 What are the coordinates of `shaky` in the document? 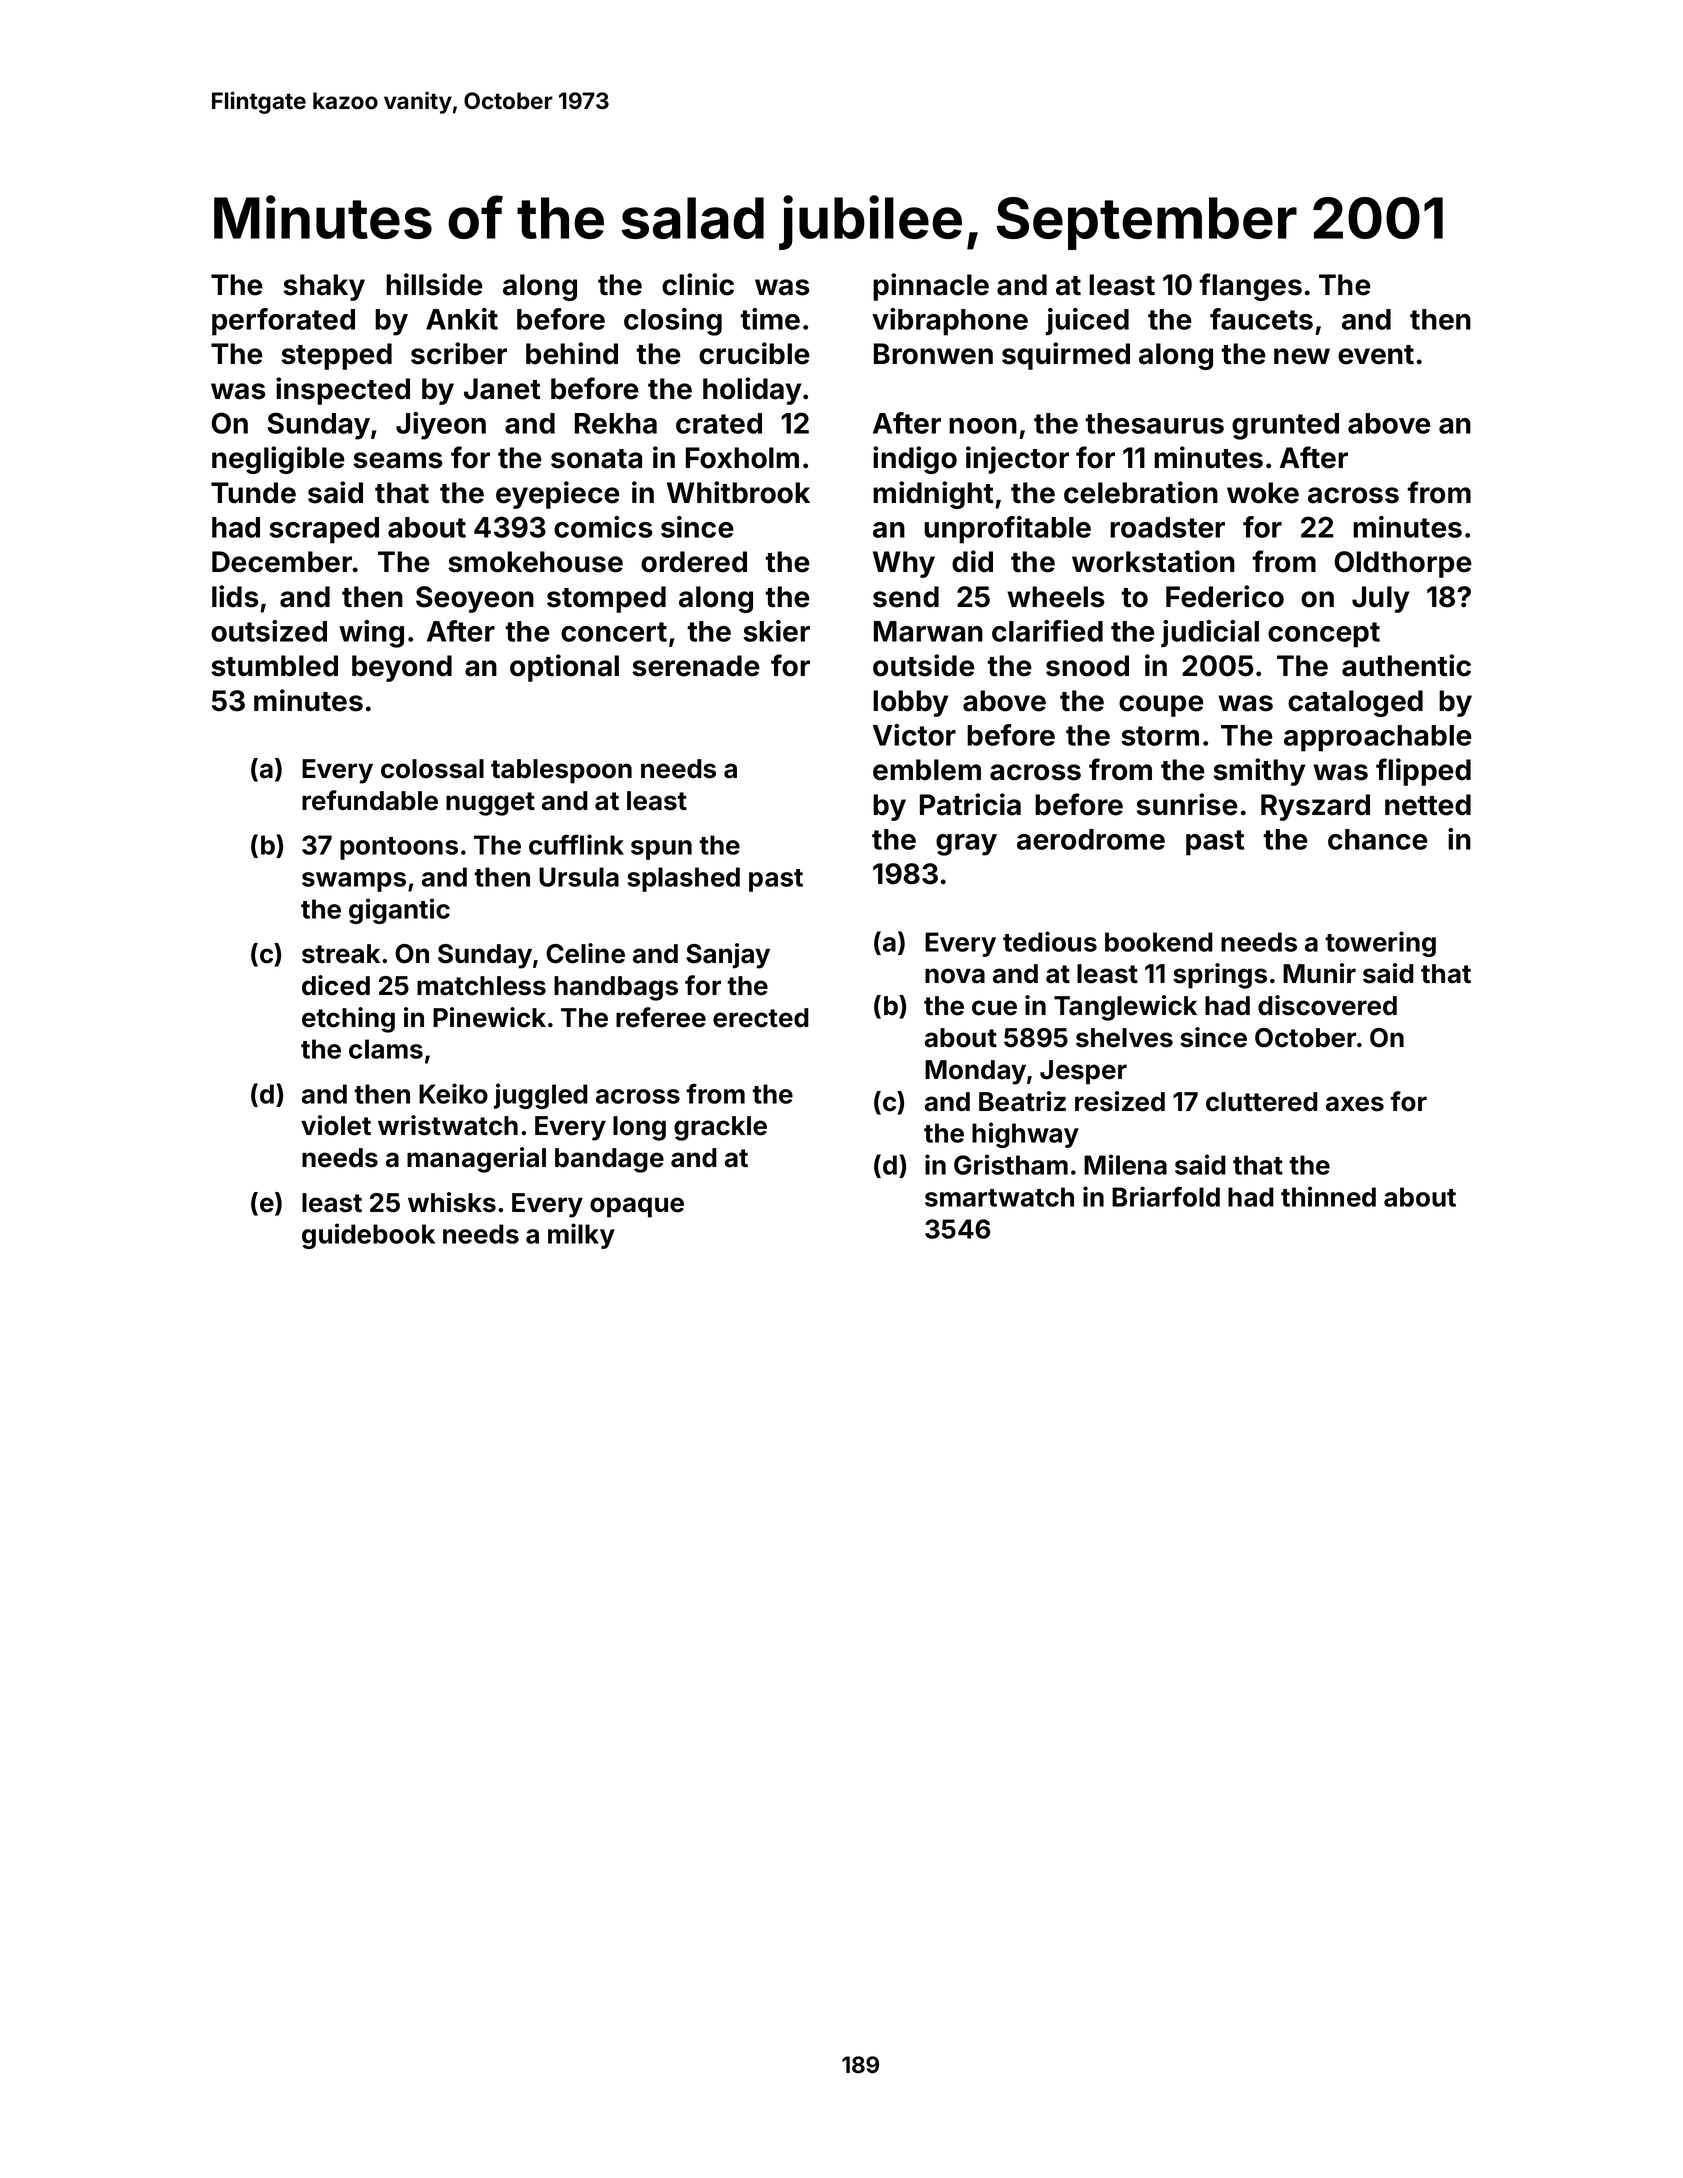 It's located at (324, 287).
